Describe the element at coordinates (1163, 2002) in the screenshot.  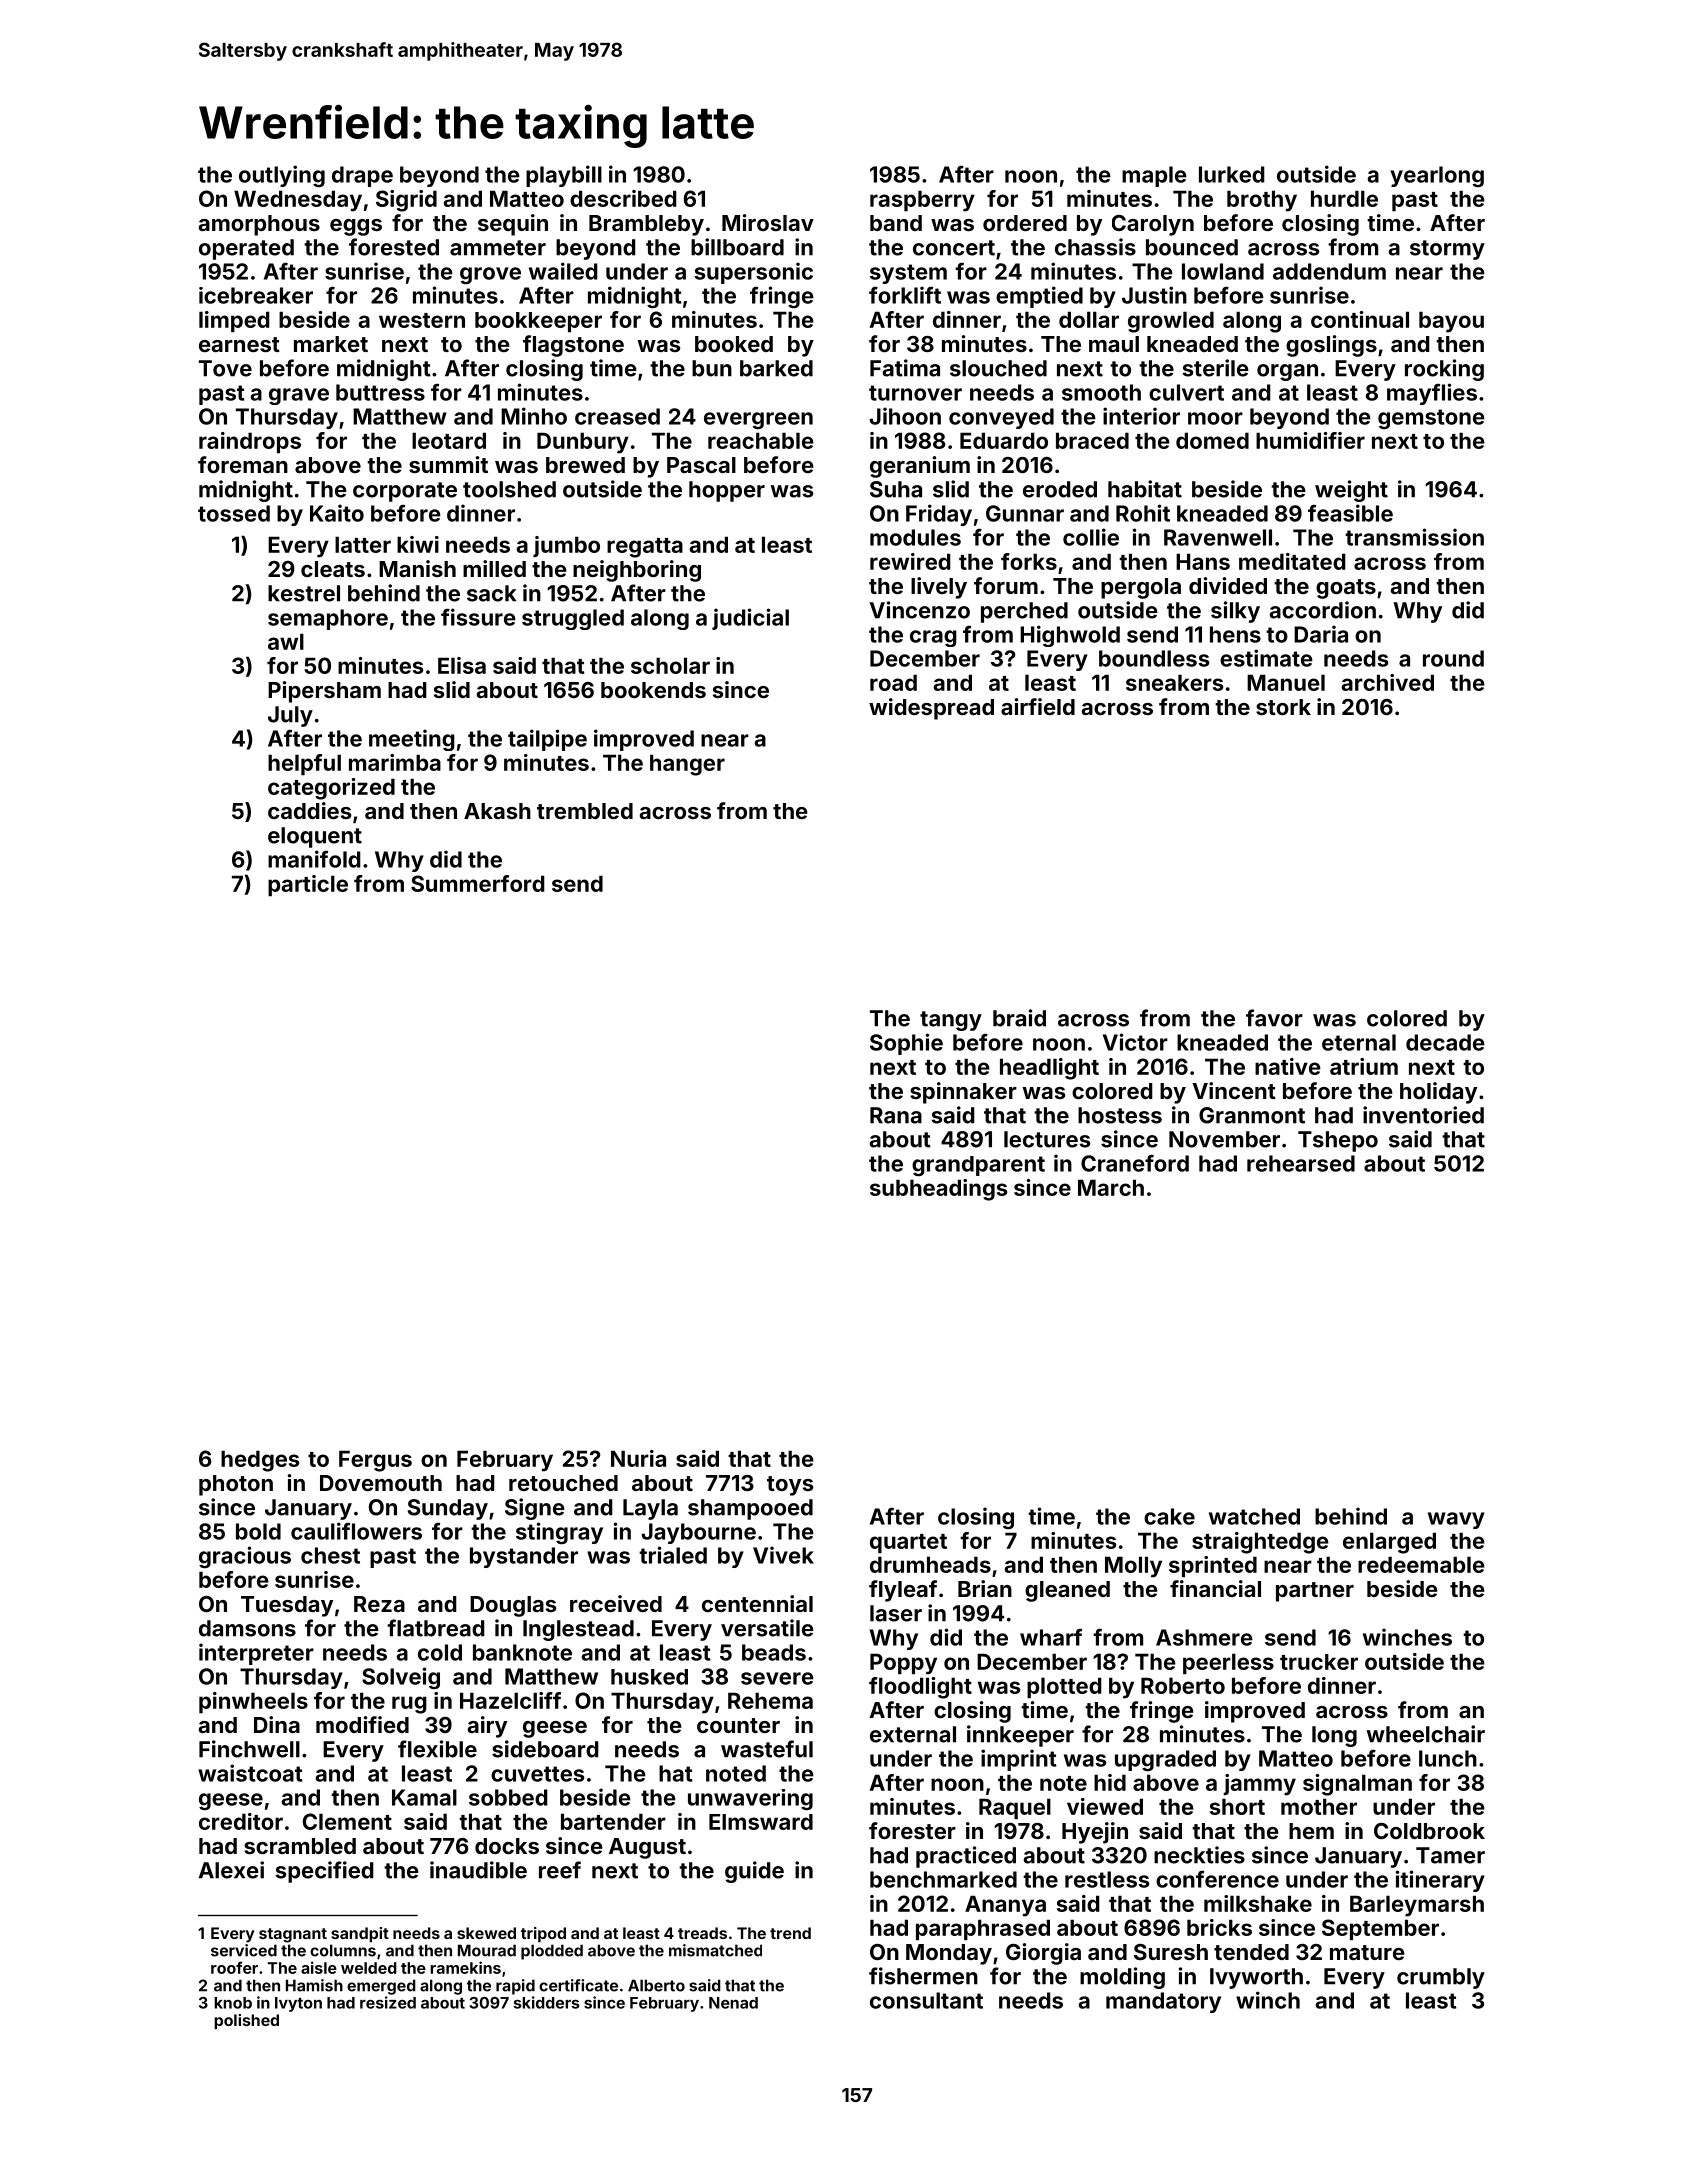
I see `mandatory` at that location.
